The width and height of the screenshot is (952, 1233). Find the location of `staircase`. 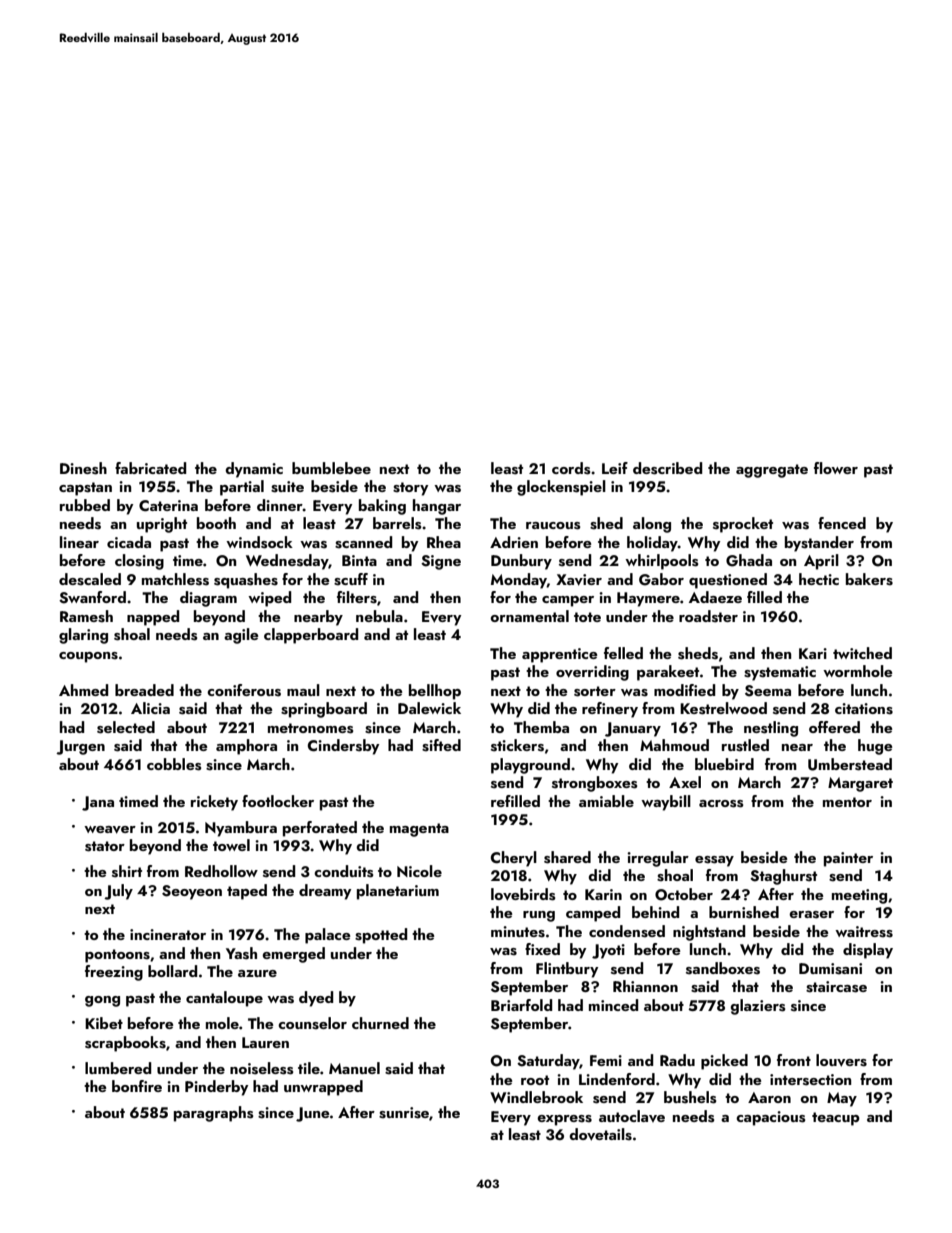

staircase is located at coordinates (836, 987).
